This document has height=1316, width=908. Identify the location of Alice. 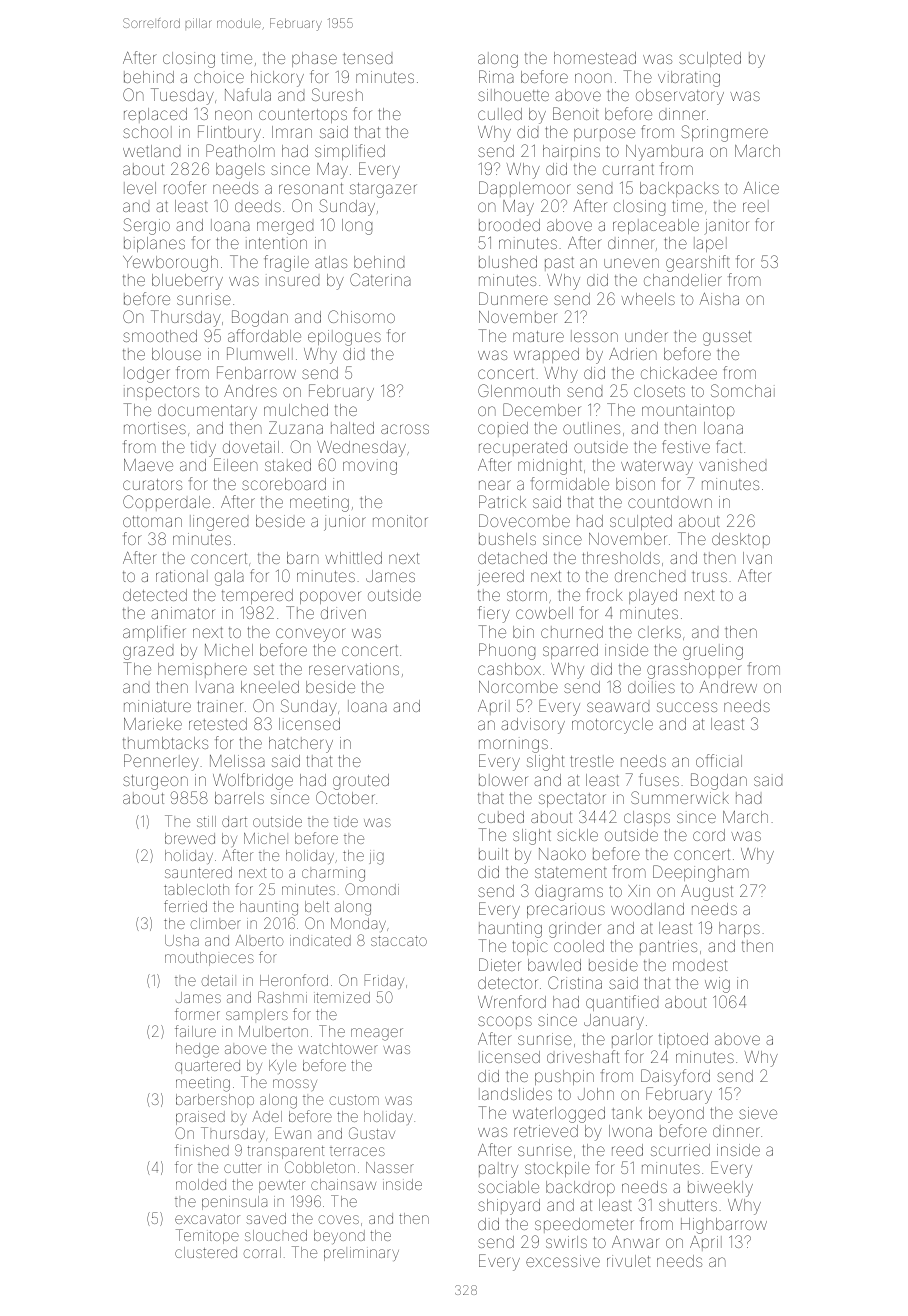
(761, 188).
